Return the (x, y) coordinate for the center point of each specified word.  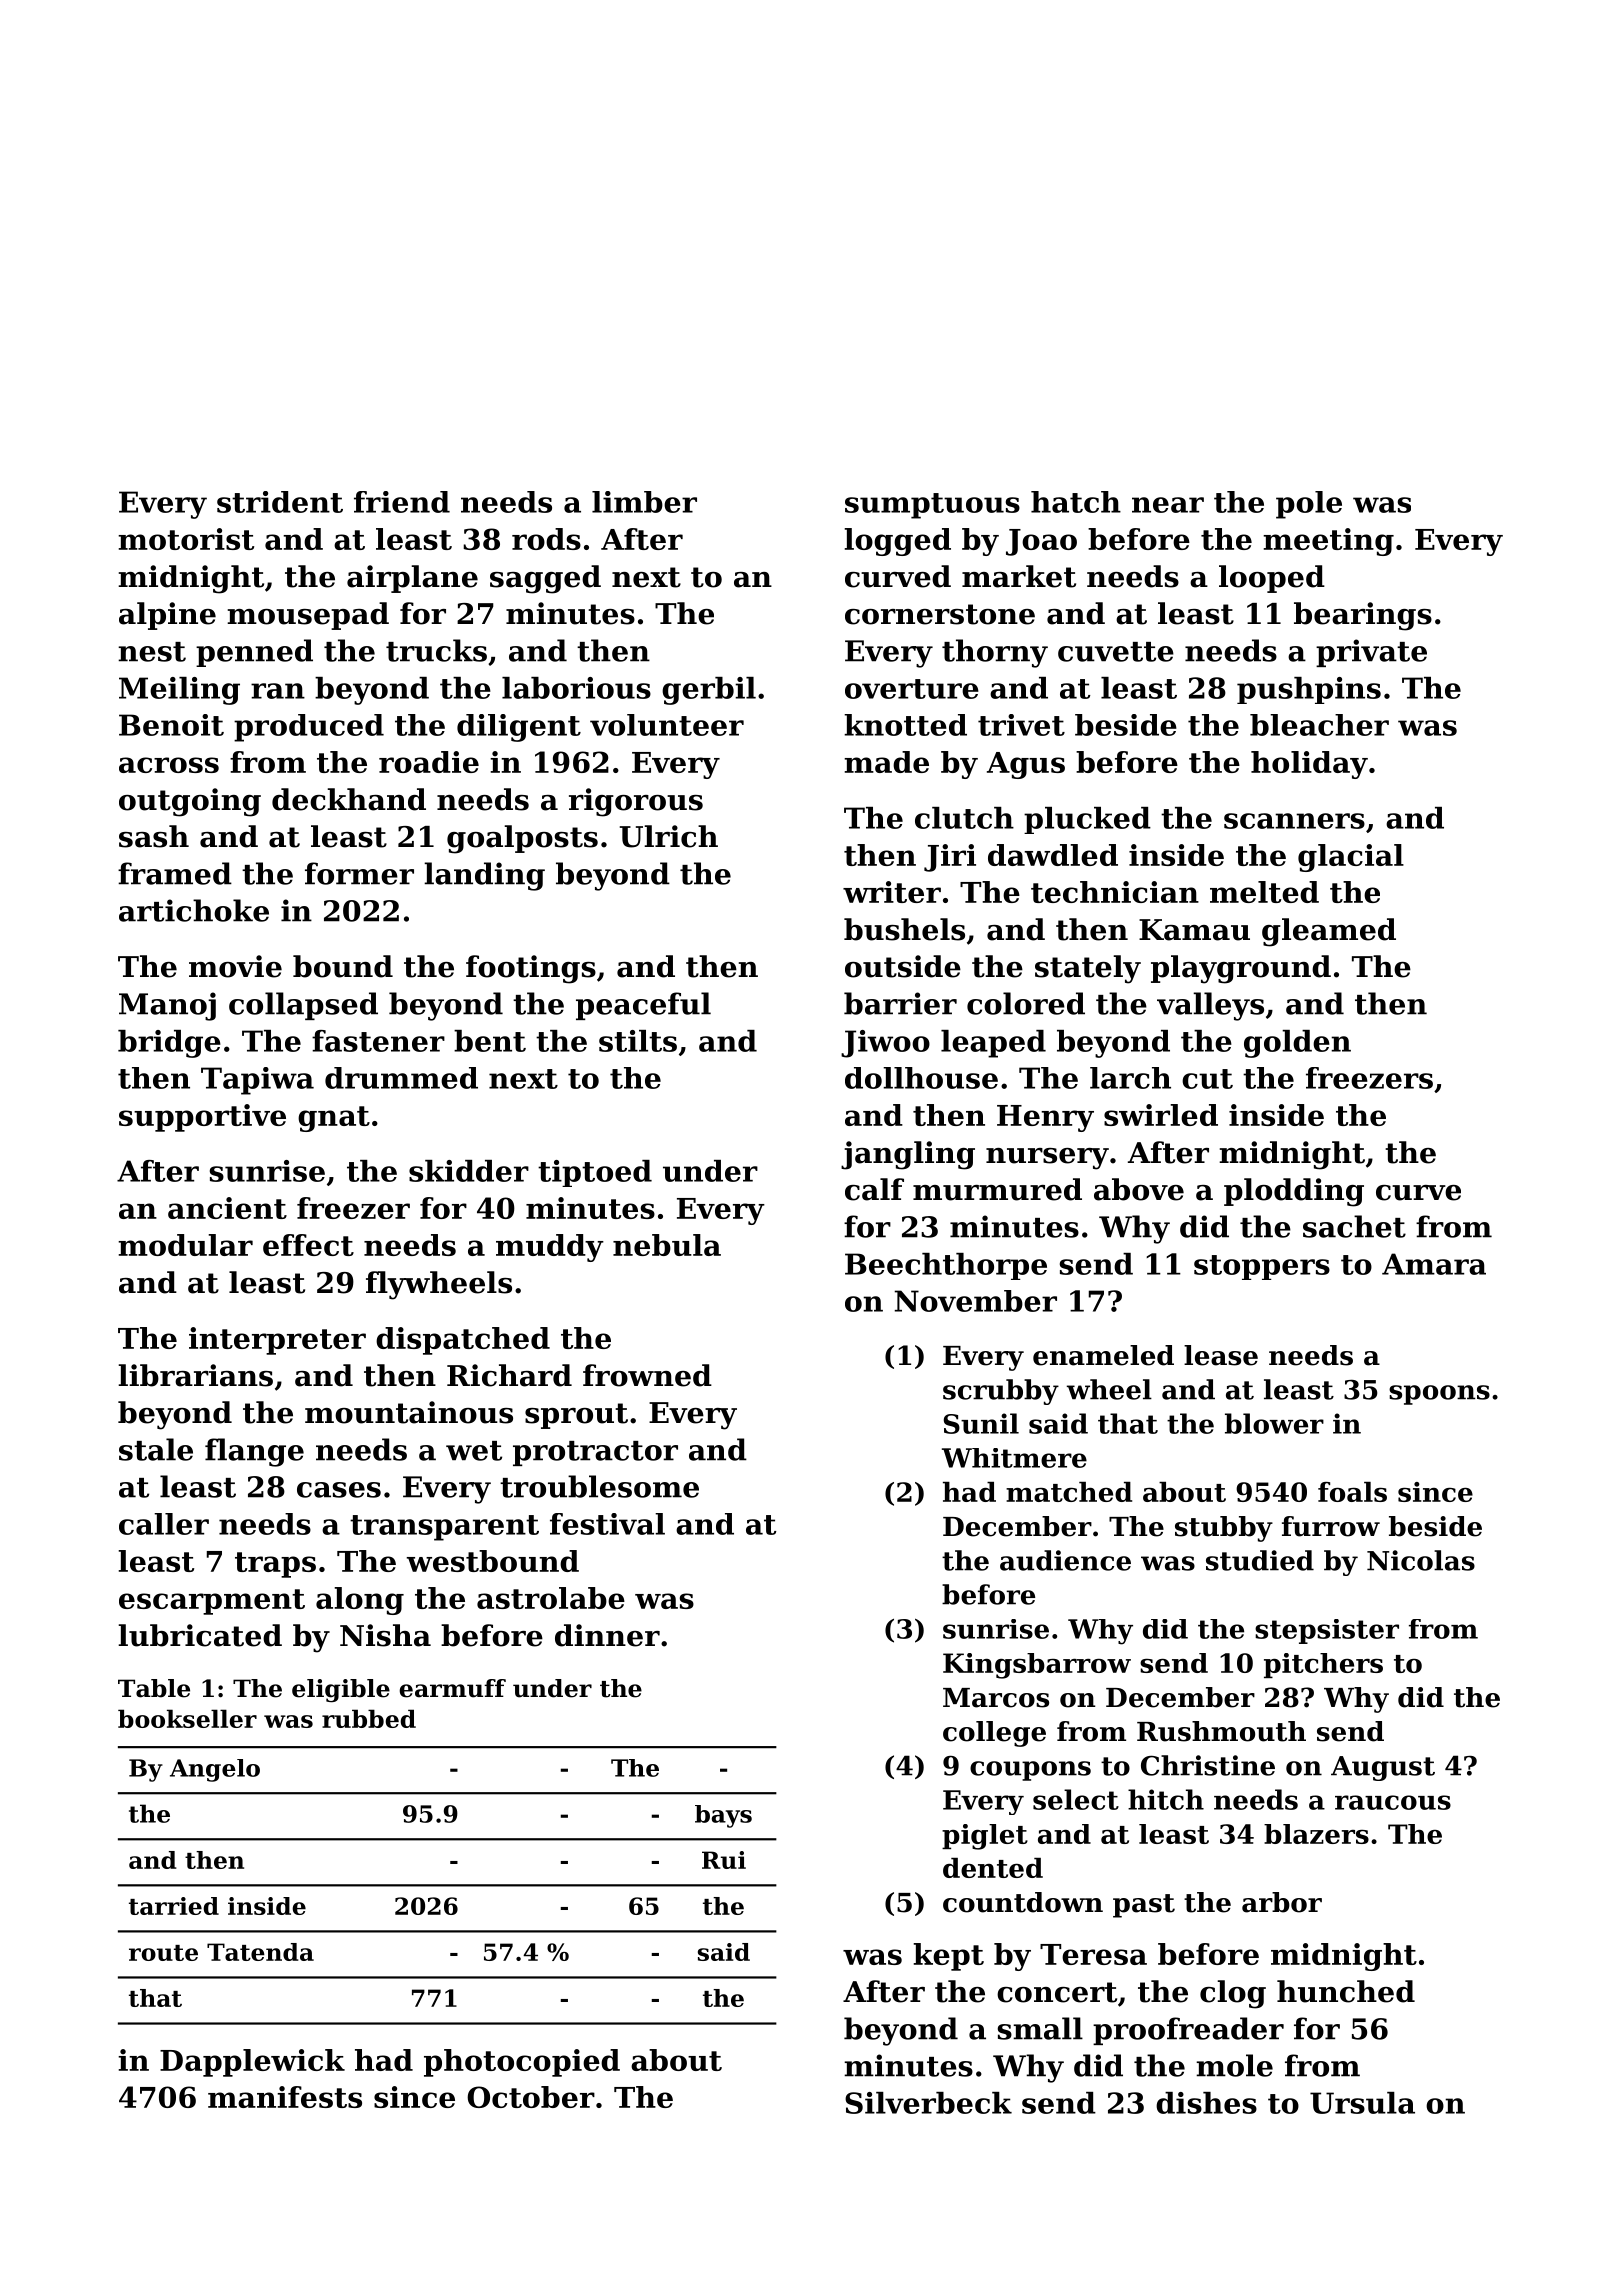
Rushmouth (1221, 1731)
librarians (195, 1375)
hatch (1076, 502)
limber (644, 502)
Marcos (996, 1698)
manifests (285, 2097)
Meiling (179, 691)
